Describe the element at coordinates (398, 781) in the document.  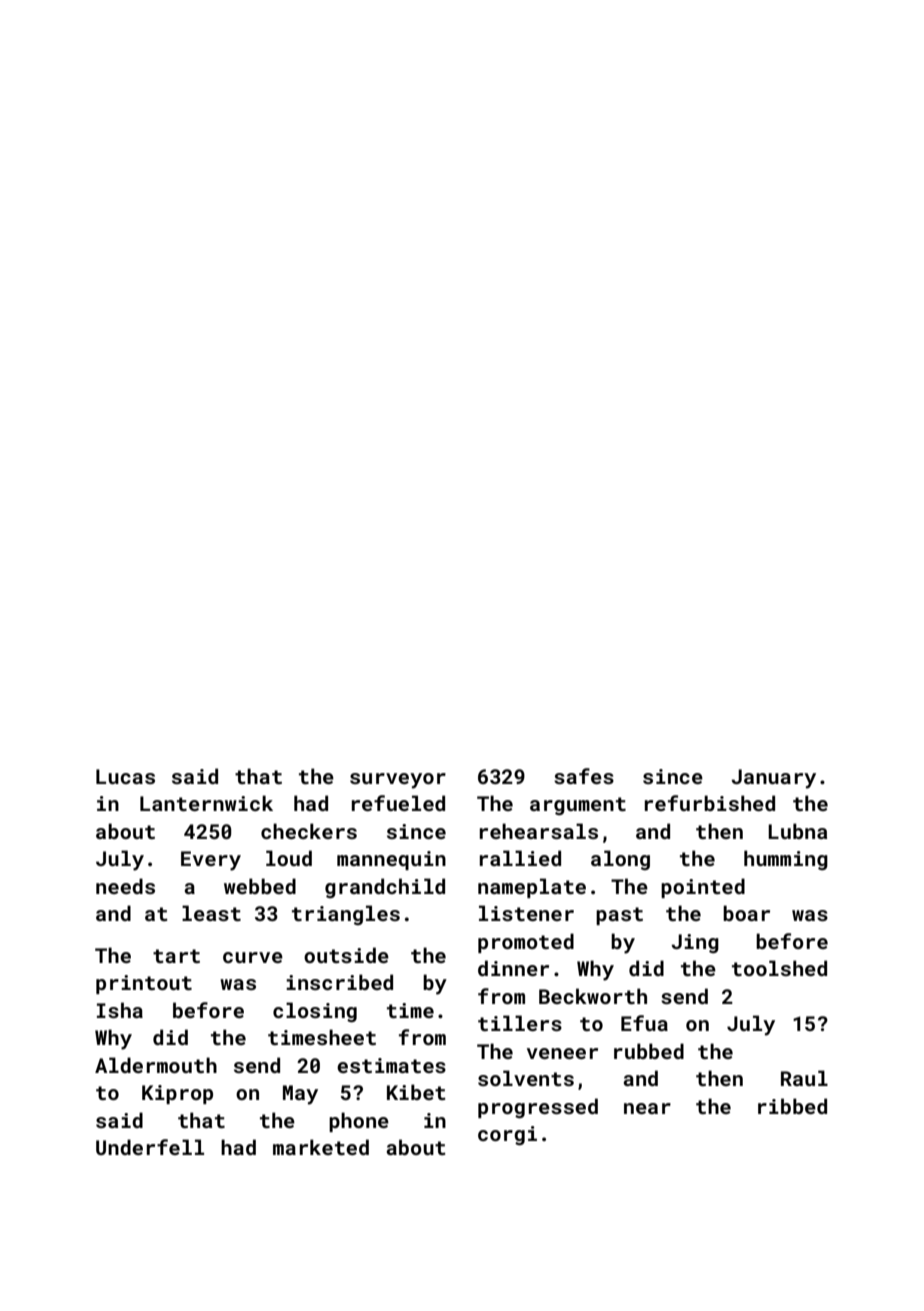
I see `surveyor` at that location.
